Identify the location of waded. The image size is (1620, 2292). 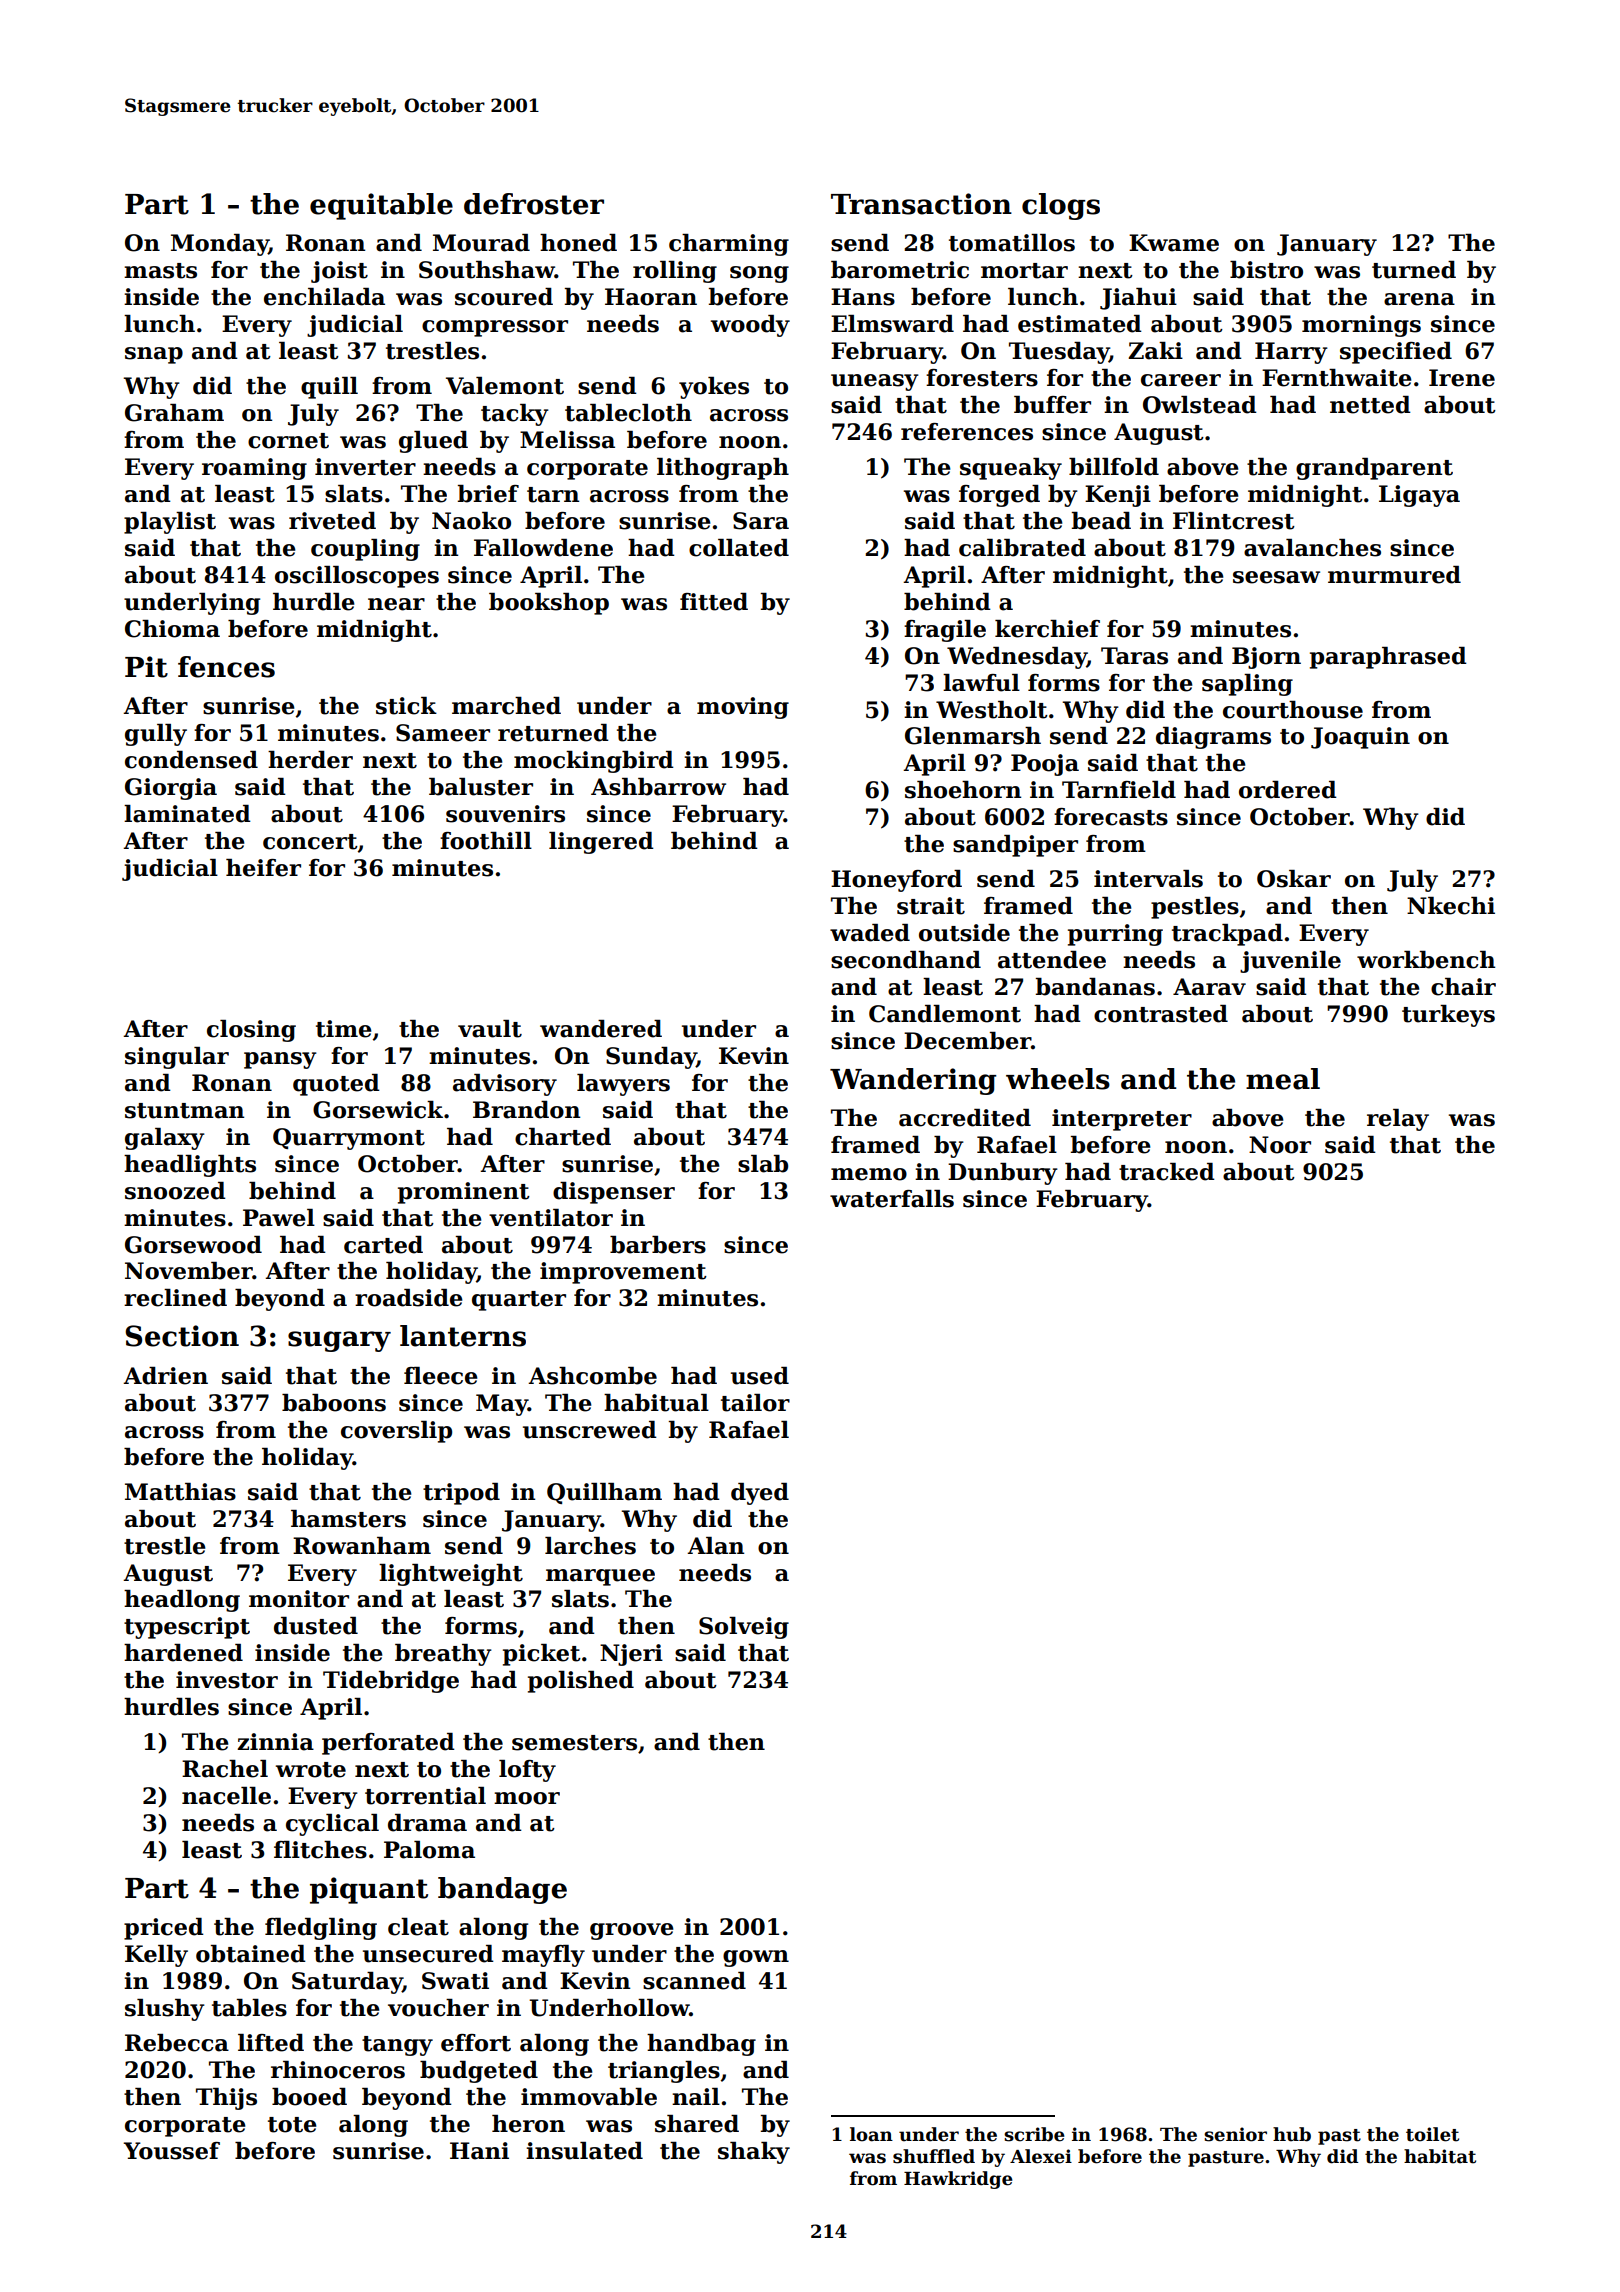
(870, 933).
